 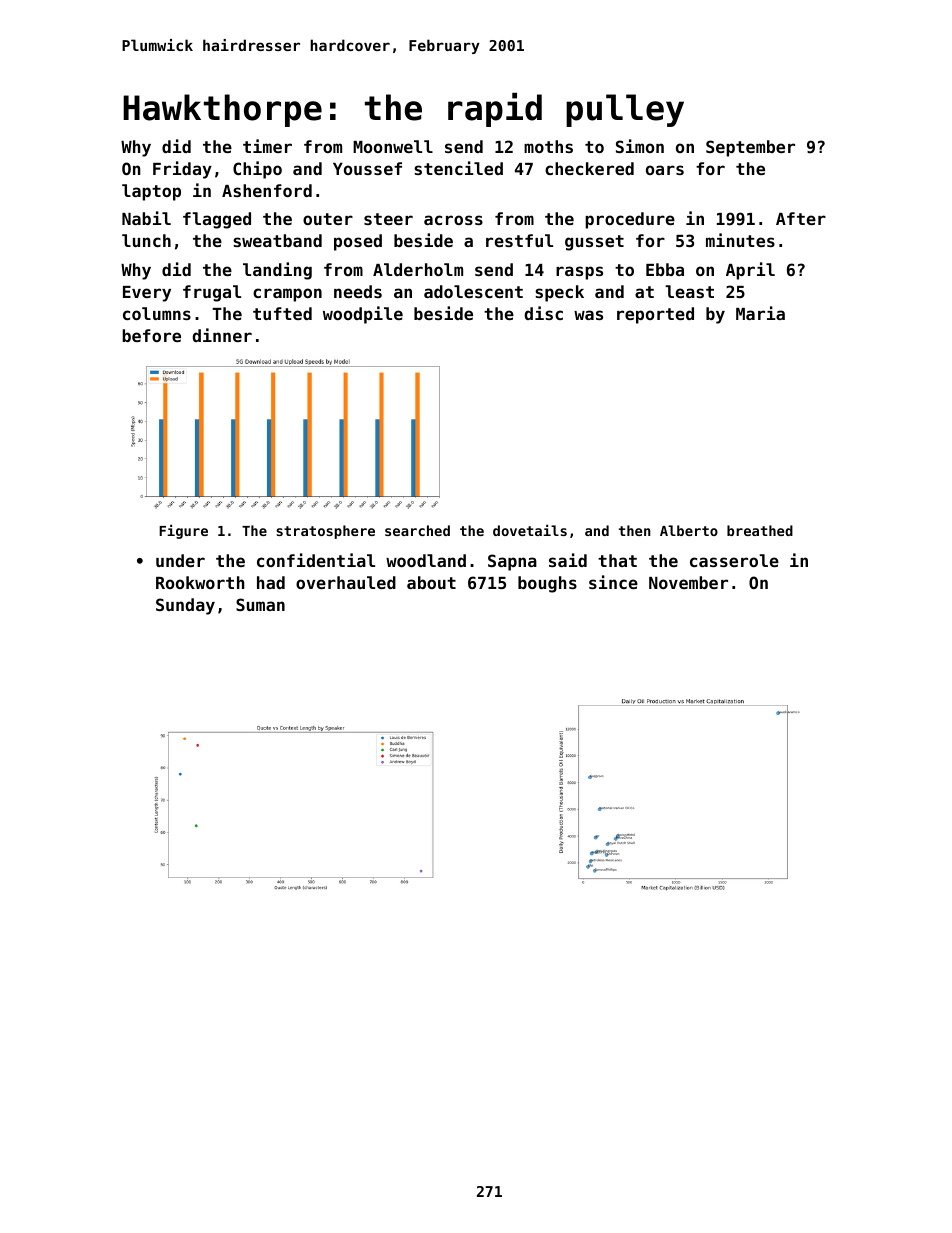 What do you see at coordinates (277, 240) in the page?
I see `sweatband` at bounding box center [277, 240].
